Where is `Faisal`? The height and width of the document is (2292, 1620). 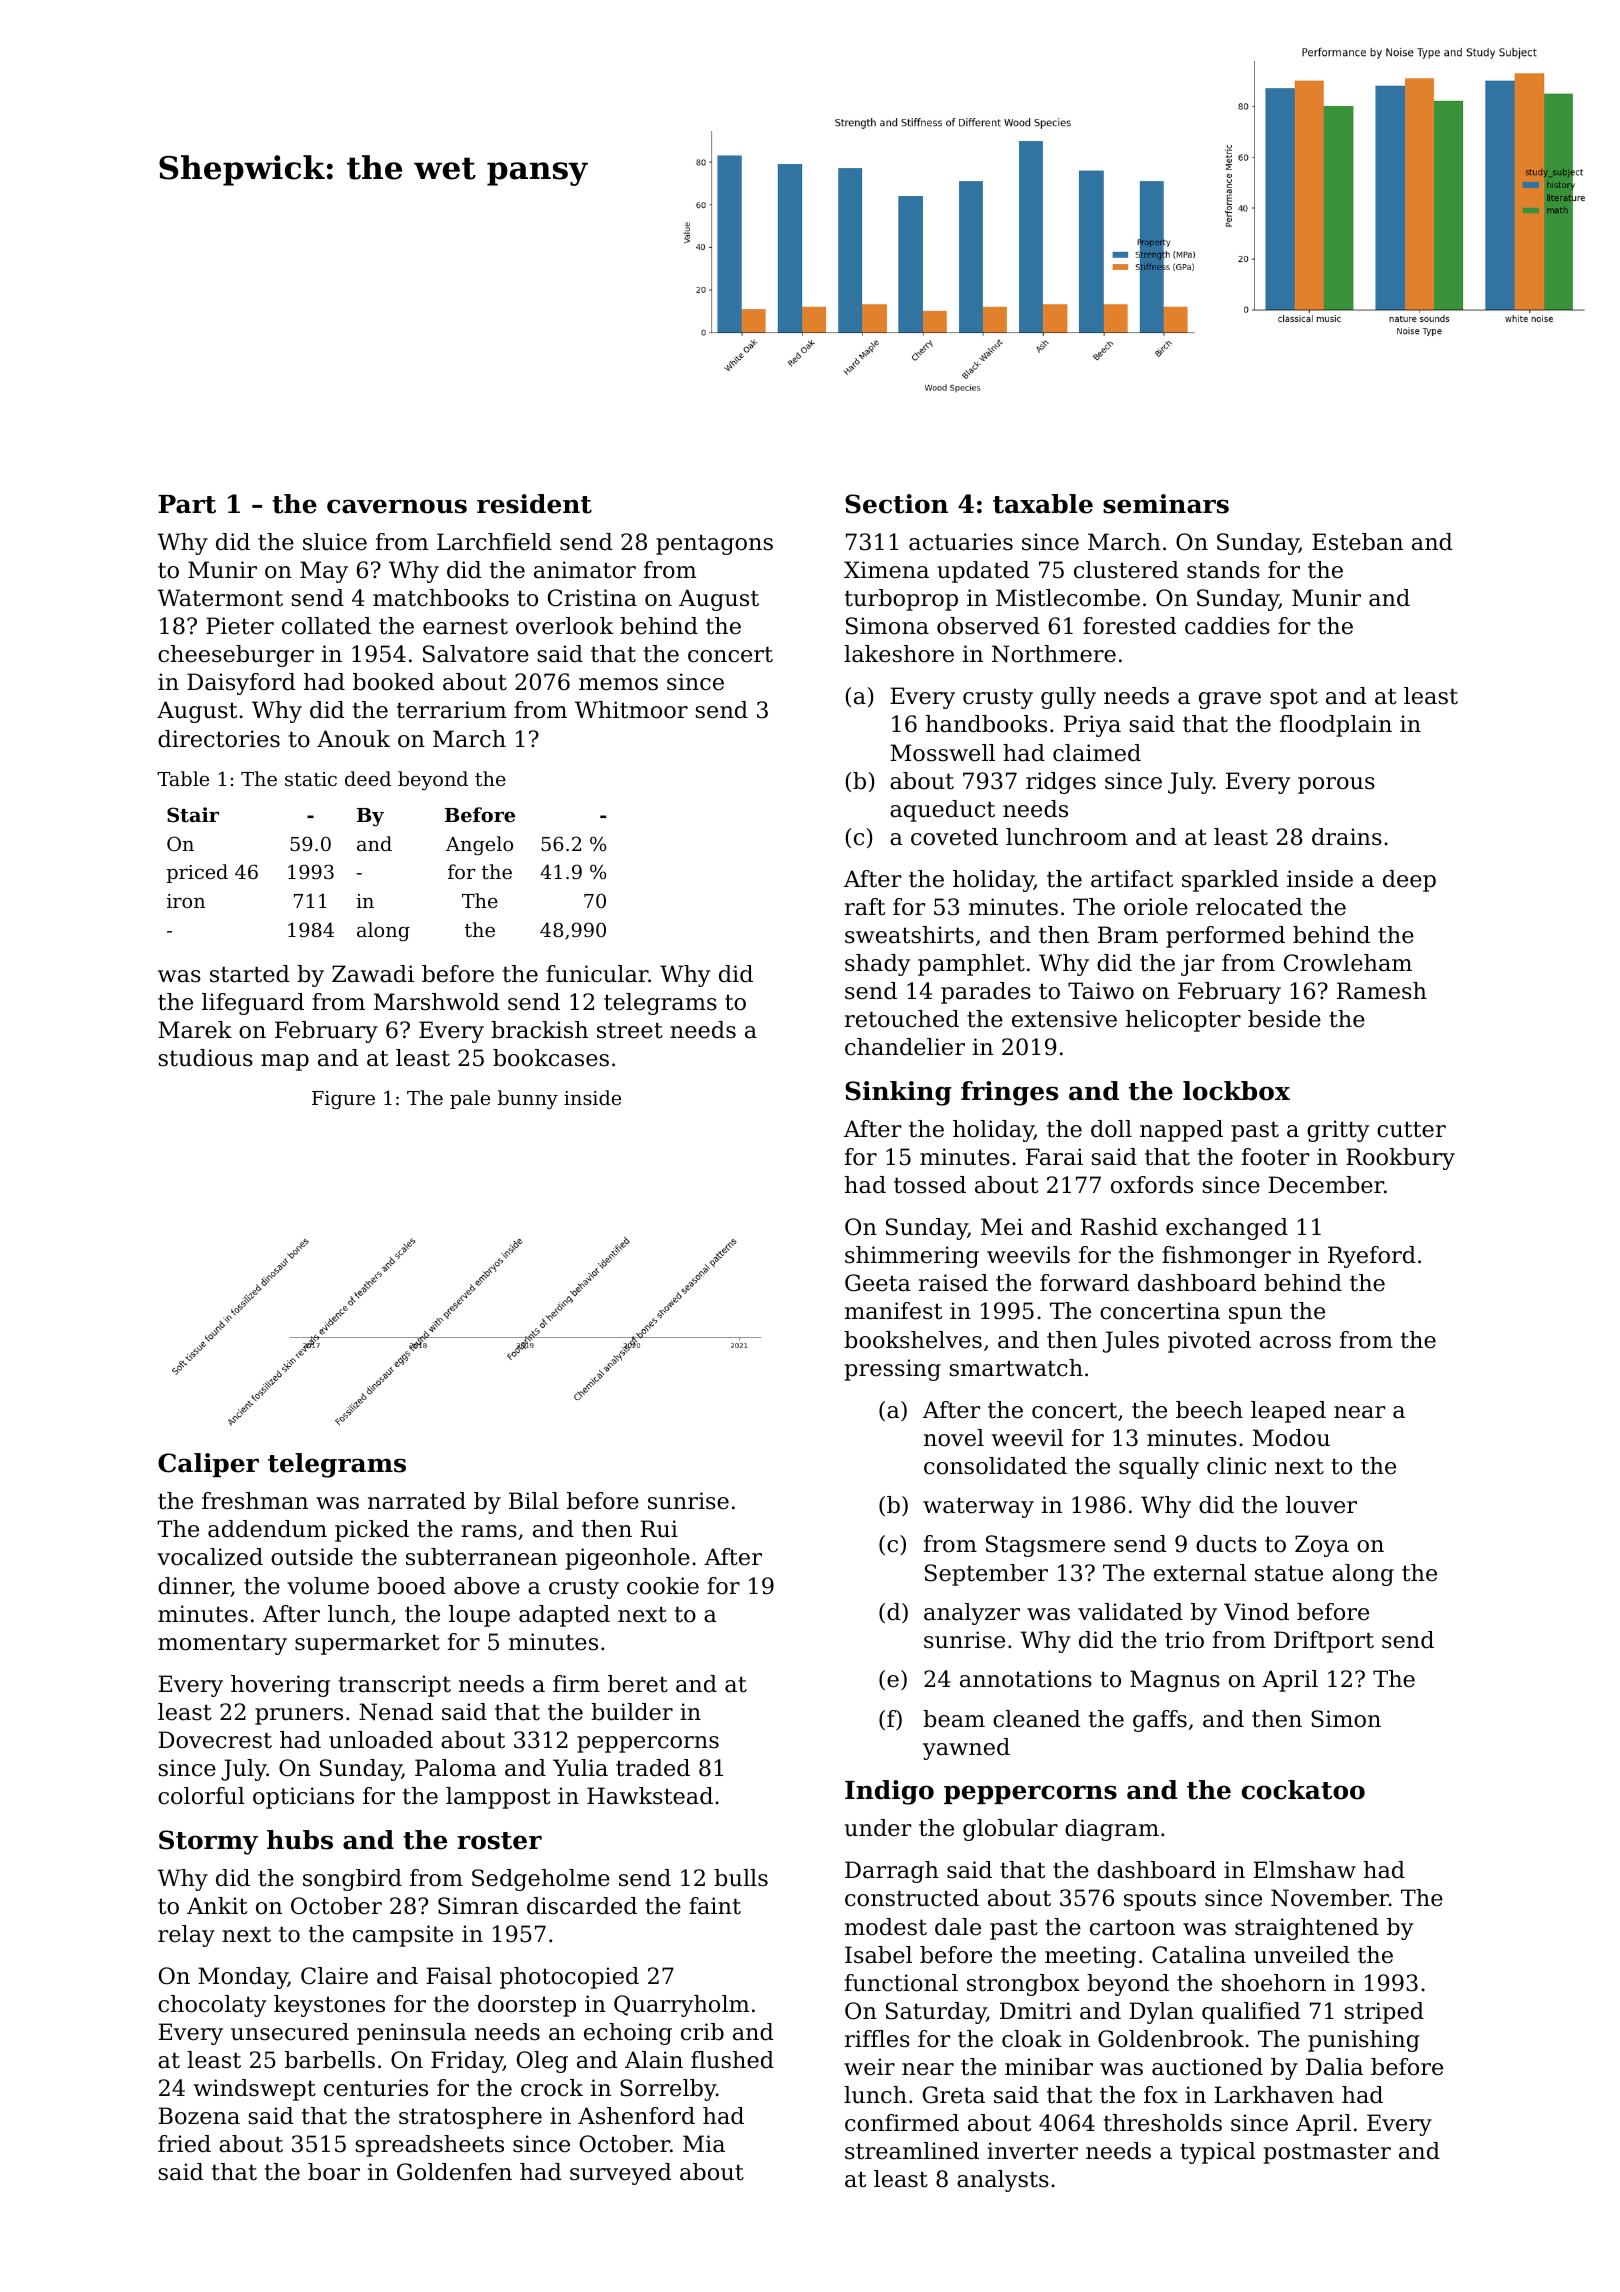 Faisal is located at coordinates (459, 1976).
